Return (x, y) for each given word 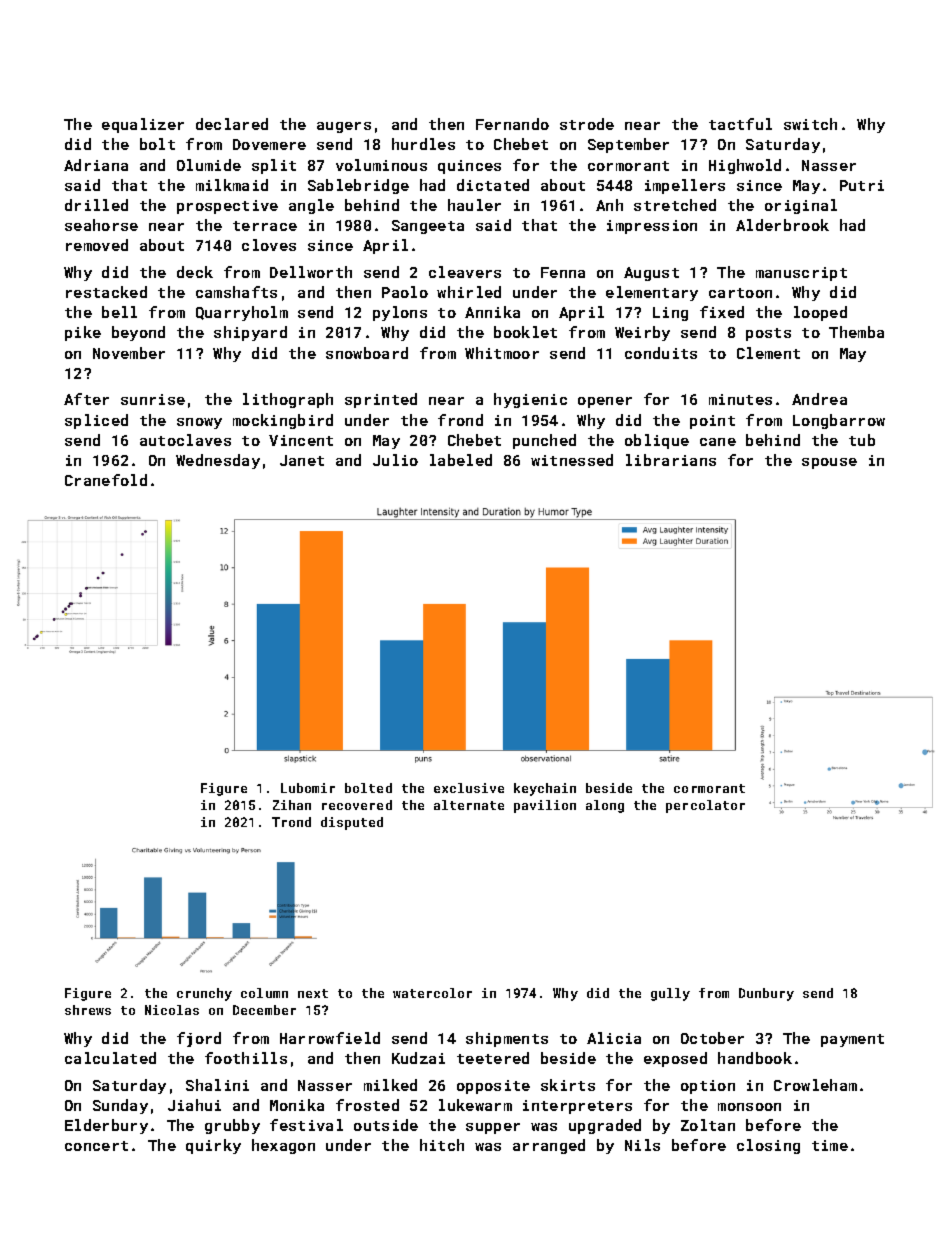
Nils (642, 1145)
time (830, 1145)
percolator (705, 806)
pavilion (545, 806)
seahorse (101, 225)
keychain (545, 789)
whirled (469, 292)
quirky (213, 1146)
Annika (492, 312)
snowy (199, 423)
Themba (856, 332)
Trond (291, 822)
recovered (357, 805)
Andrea (819, 399)
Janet (302, 460)
